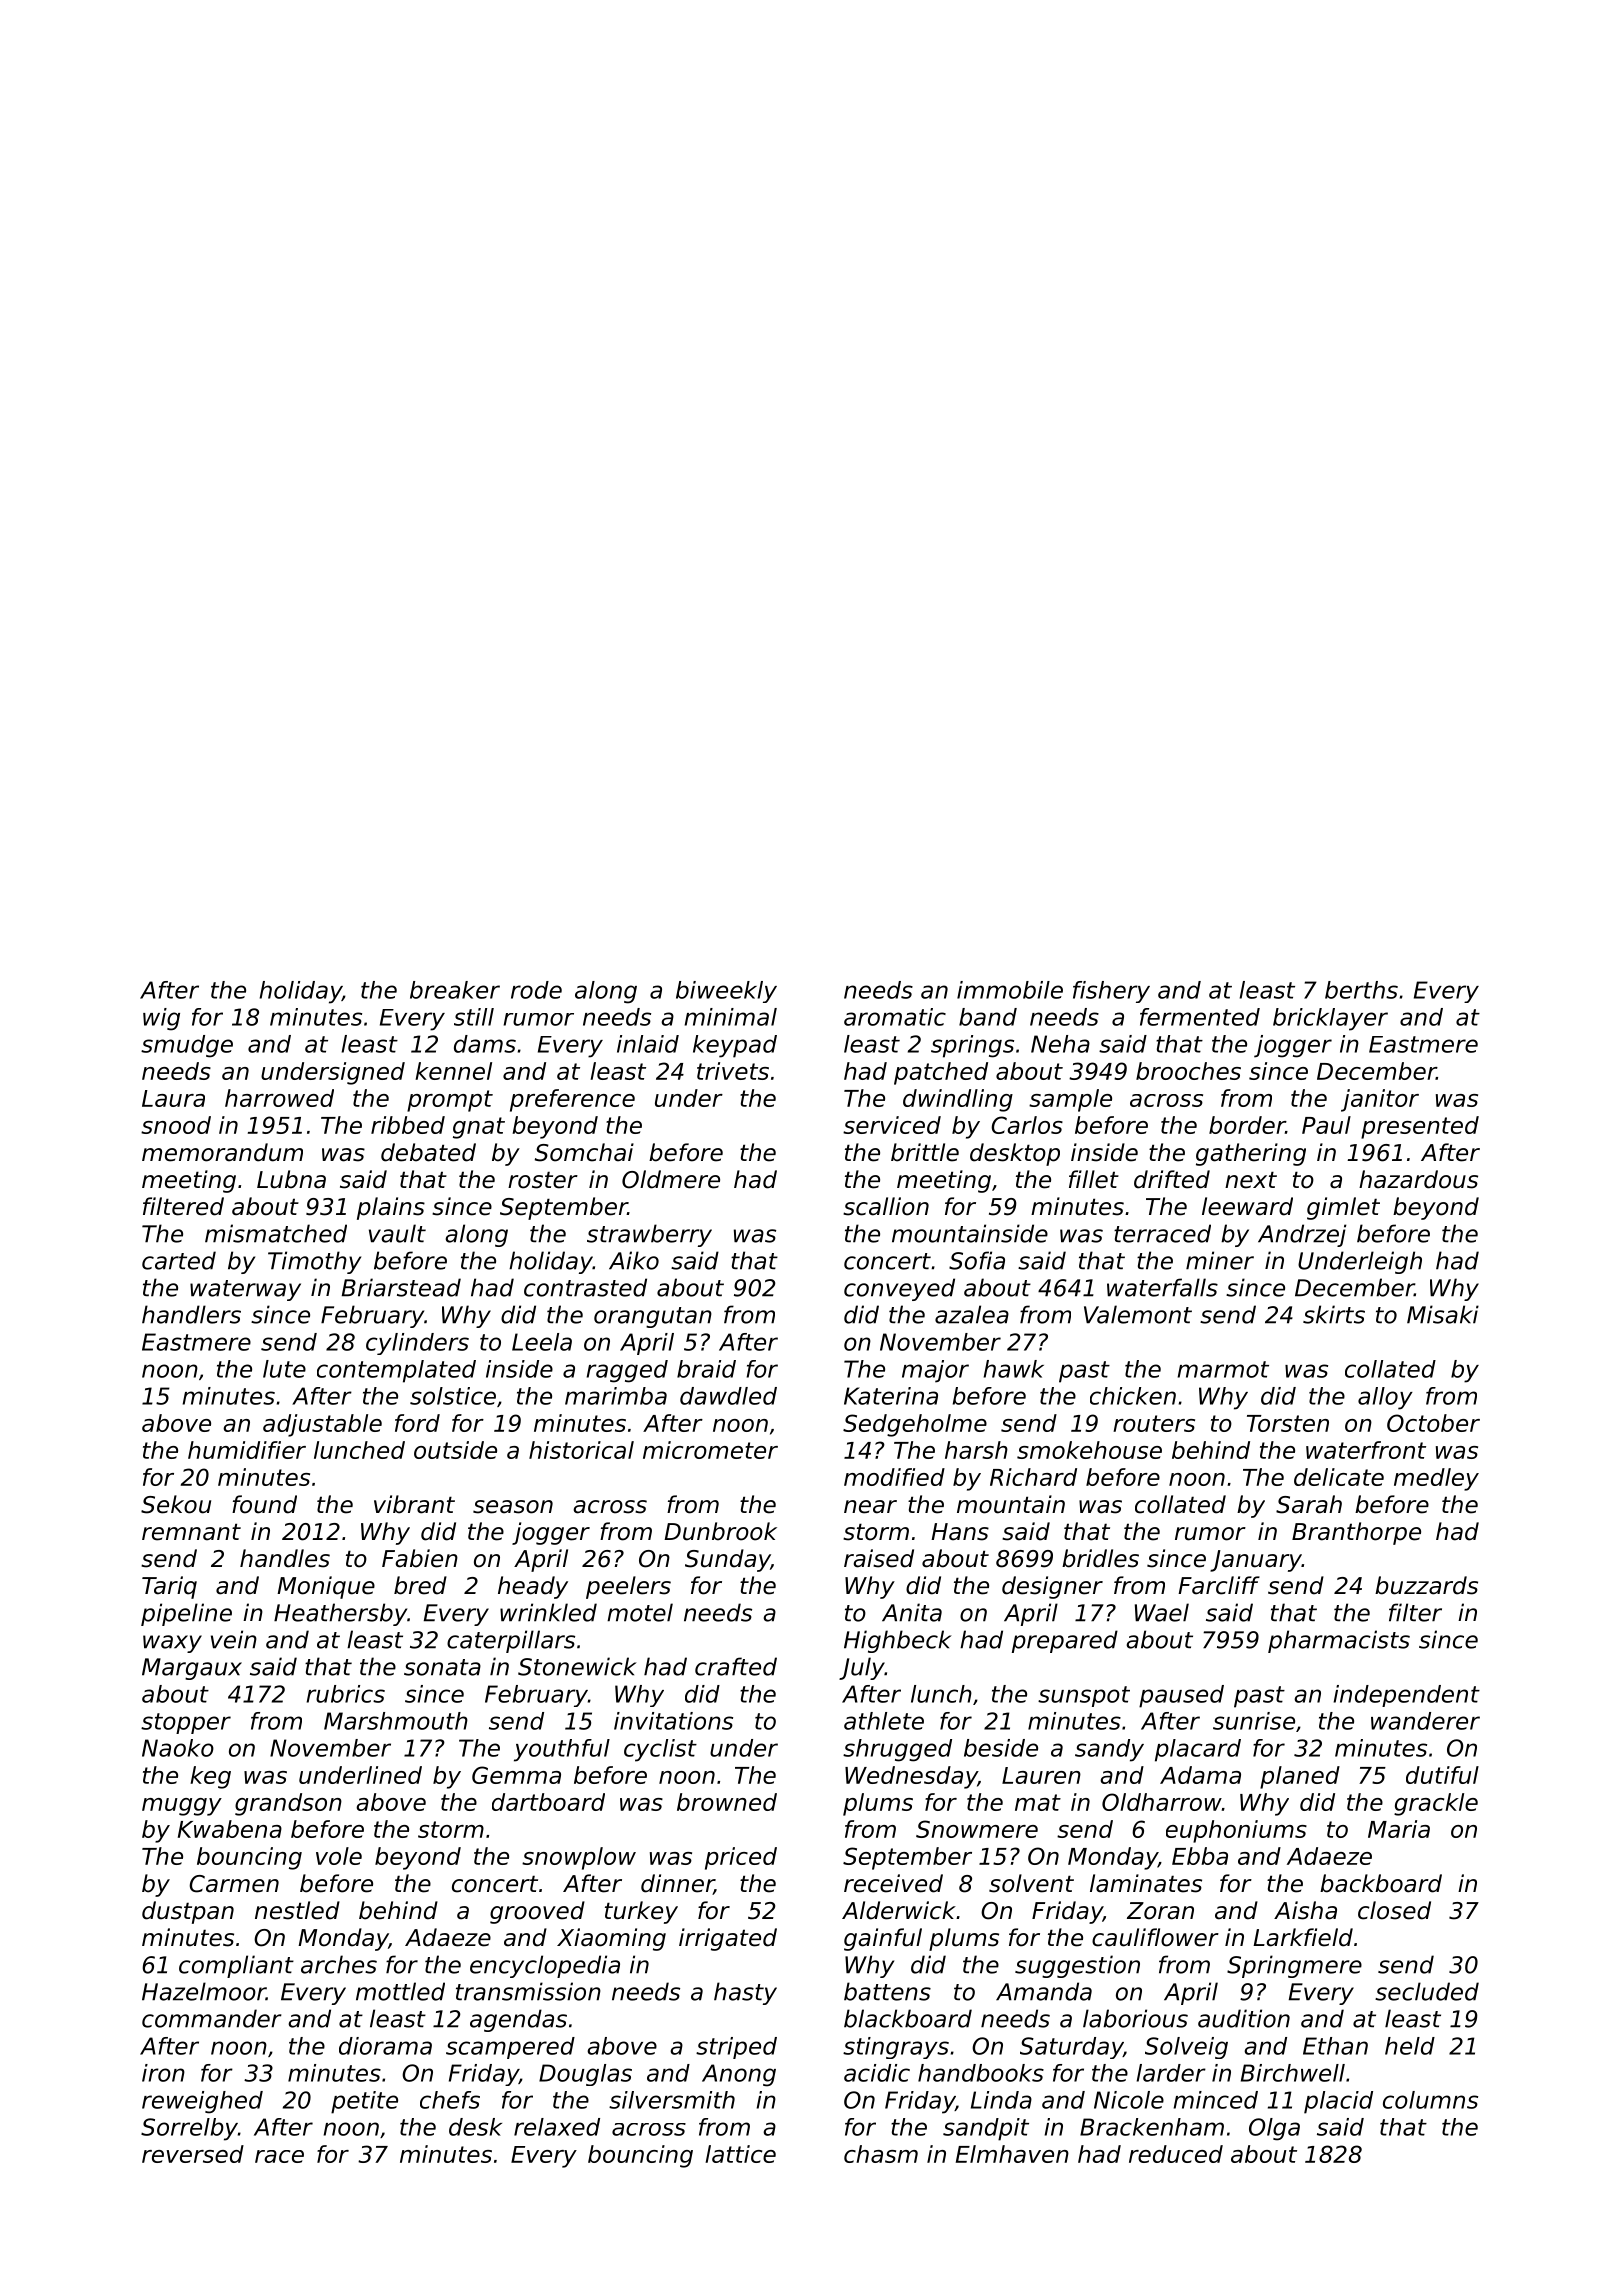  Describe the element at coordinates (364, 2102) in the page. I see `petite` at that location.
